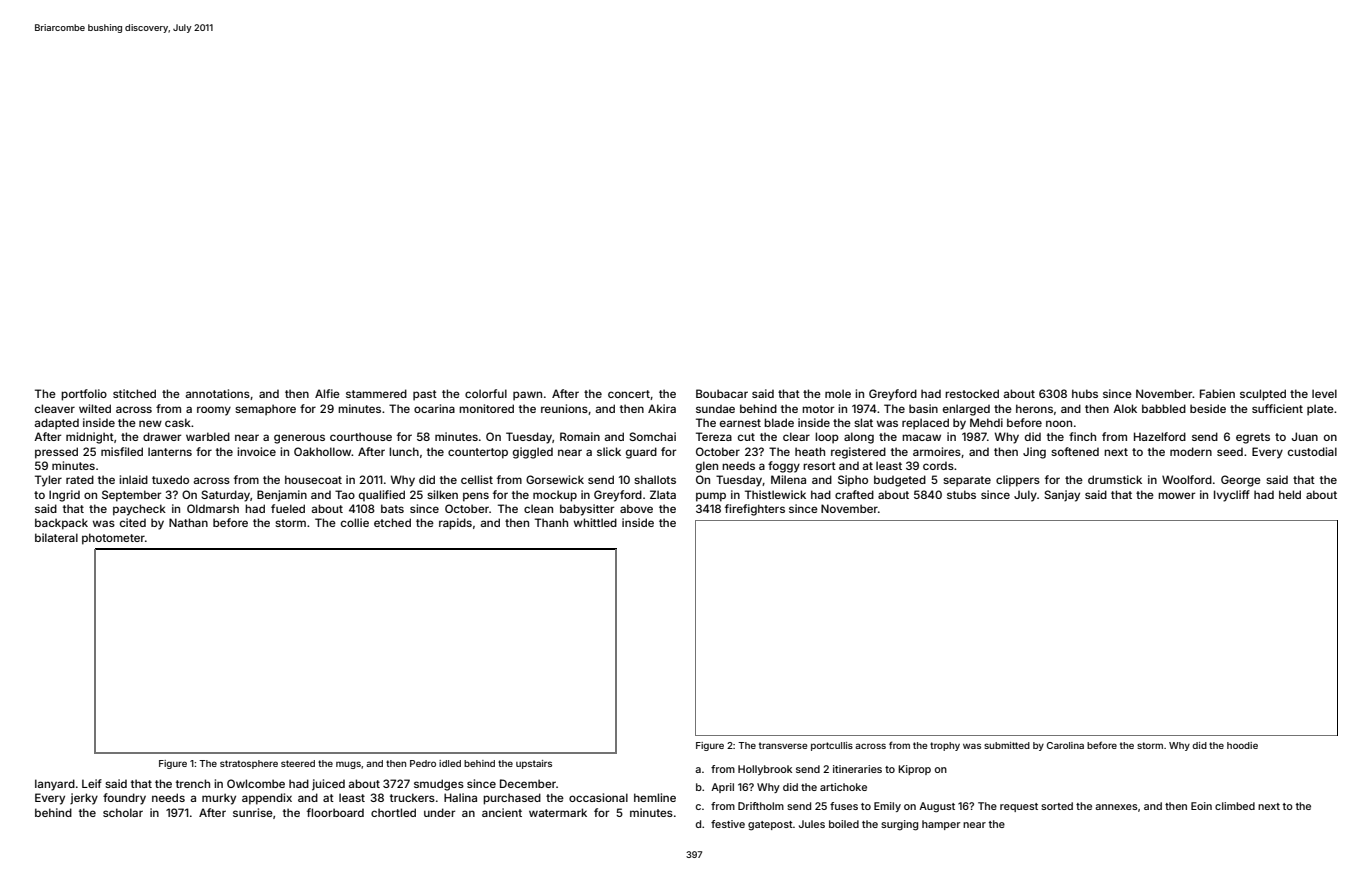 The height and width of the screenshot is (887, 1372). I want to click on jerky, so click(84, 799).
